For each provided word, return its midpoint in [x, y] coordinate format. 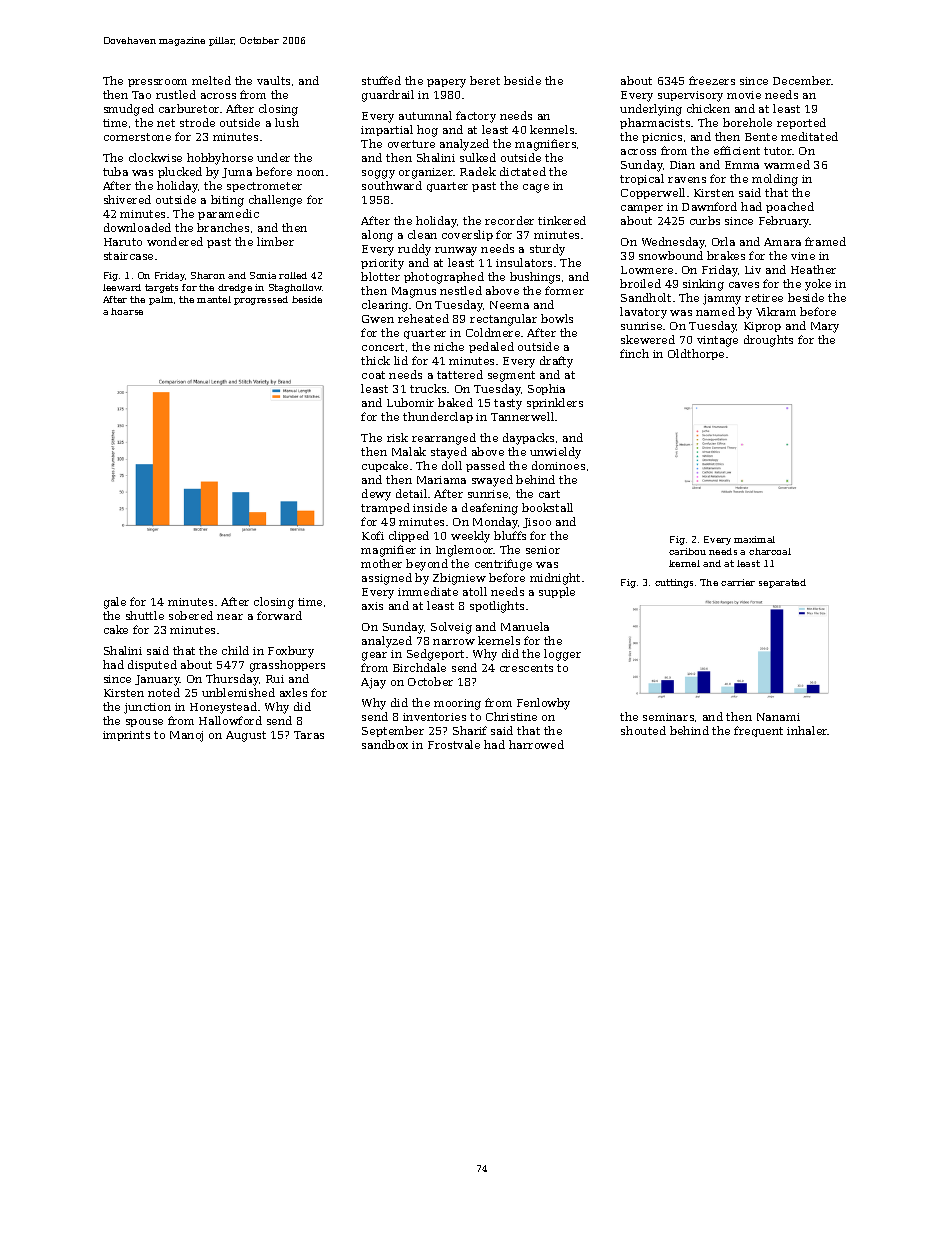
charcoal [770, 551]
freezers [712, 80]
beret [485, 80]
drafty [556, 362]
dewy [376, 495]
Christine [511, 716]
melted [211, 80]
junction [147, 708]
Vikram [776, 311]
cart [549, 494]
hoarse [127, 311]
